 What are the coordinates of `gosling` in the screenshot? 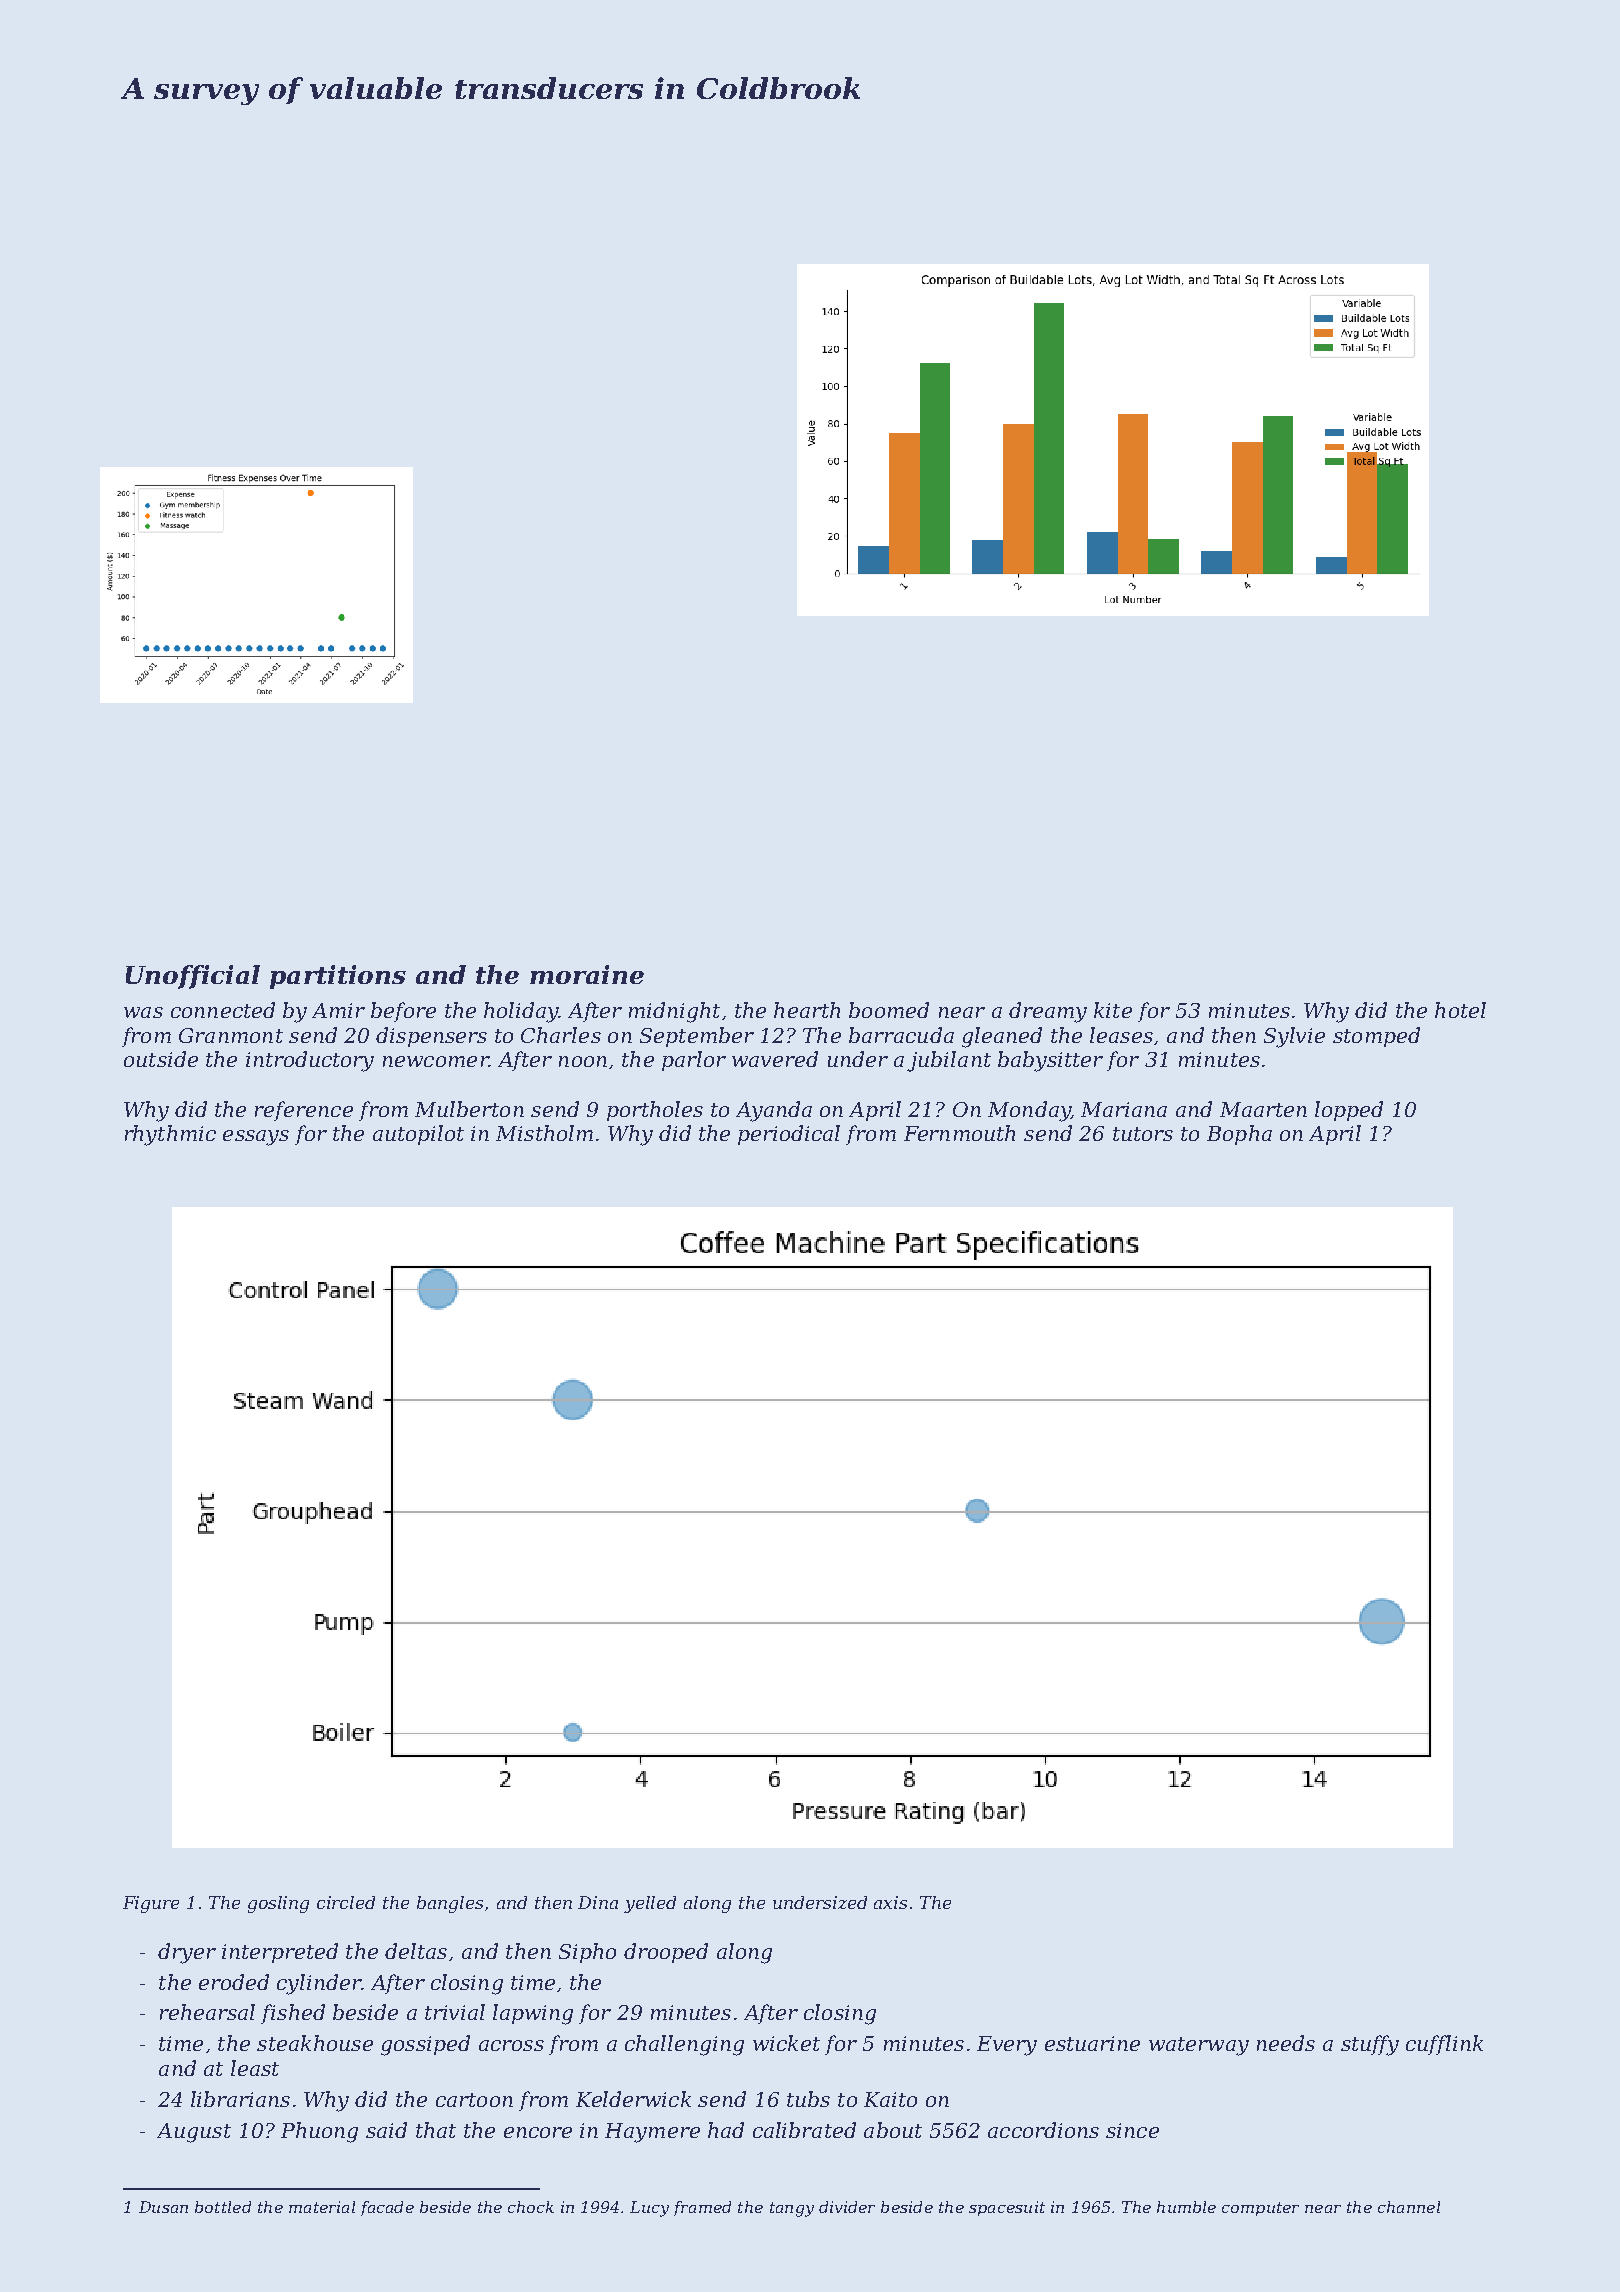 It's located at (278, 1904).
